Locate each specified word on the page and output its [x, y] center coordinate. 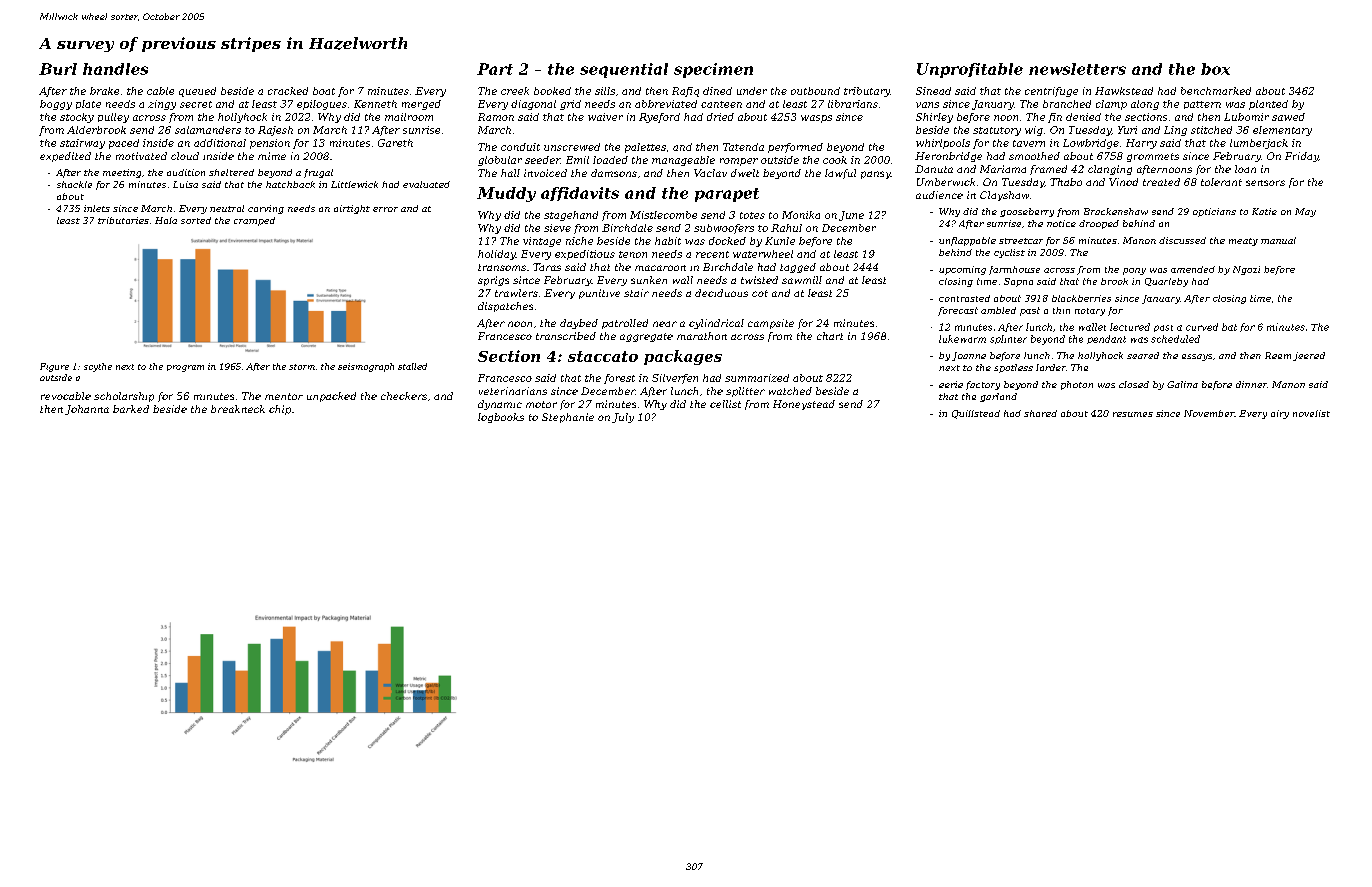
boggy [56, 105]
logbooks [501, 418]
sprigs [493, 281]
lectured [1130, 327]
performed [795, 148]
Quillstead [976, 414]
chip [280, 410]
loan [1245, 169]
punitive [599, 294]
